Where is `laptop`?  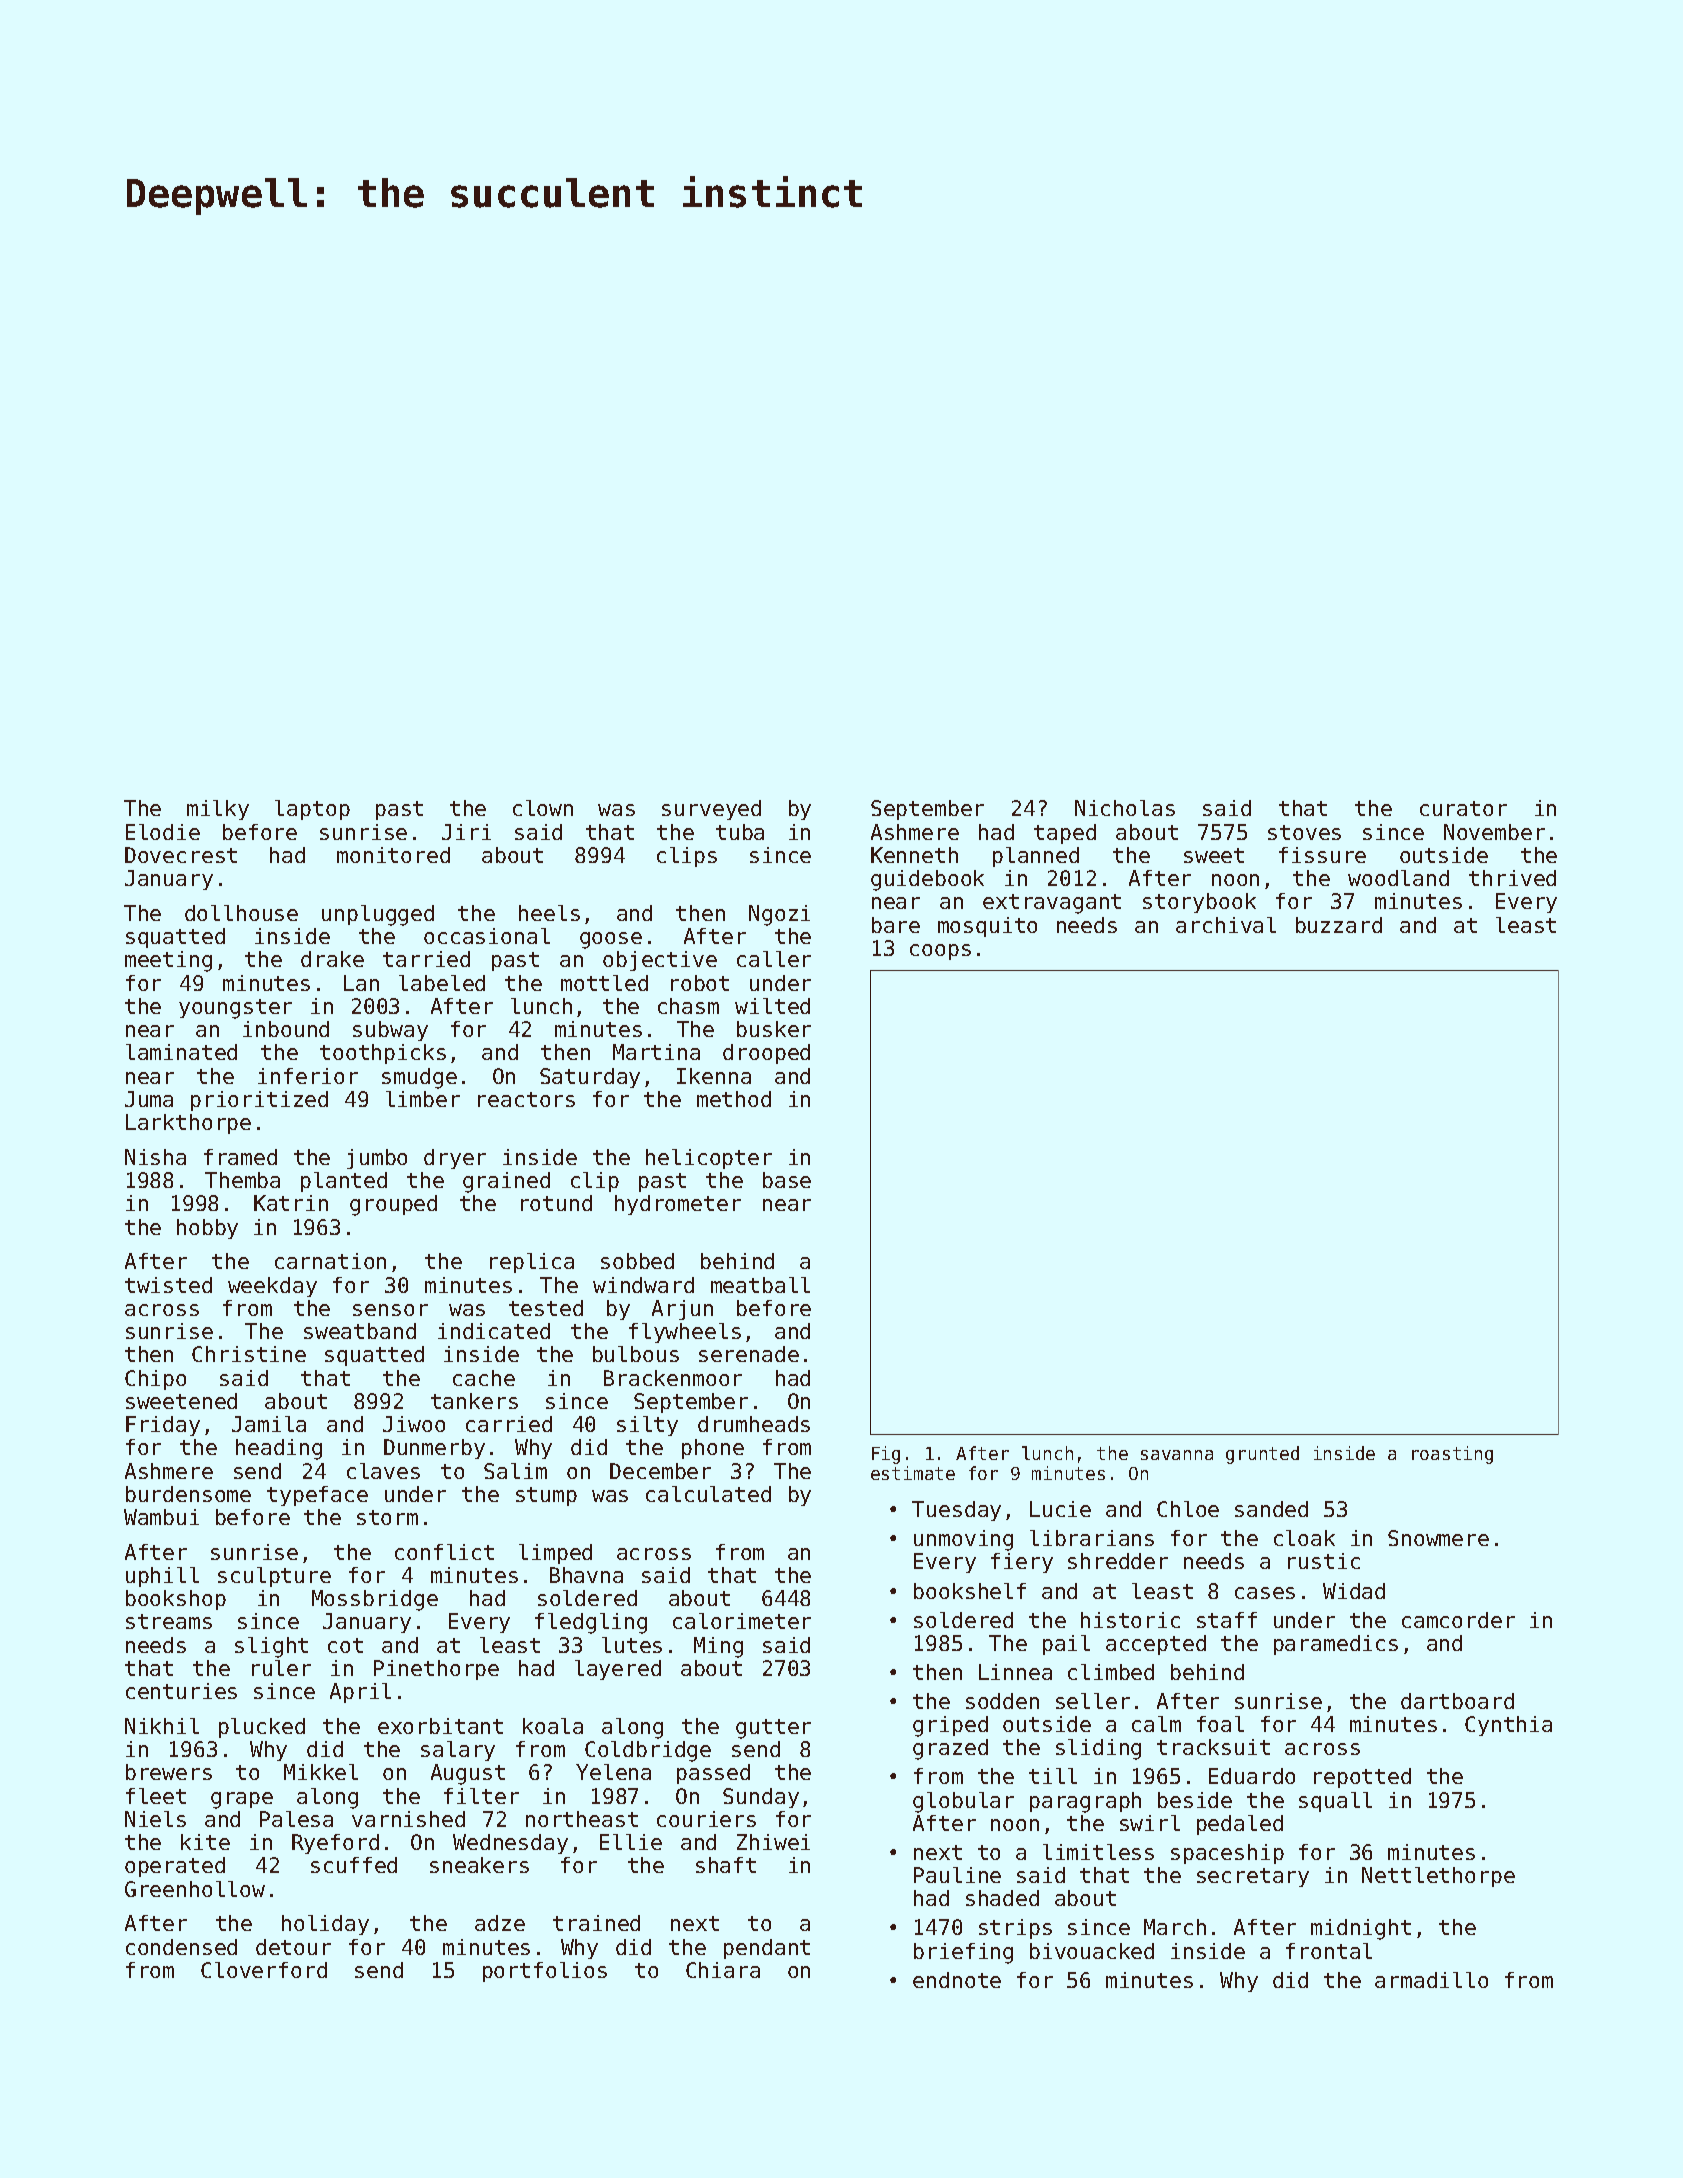 laptop is located at coordinates (312, 810).
